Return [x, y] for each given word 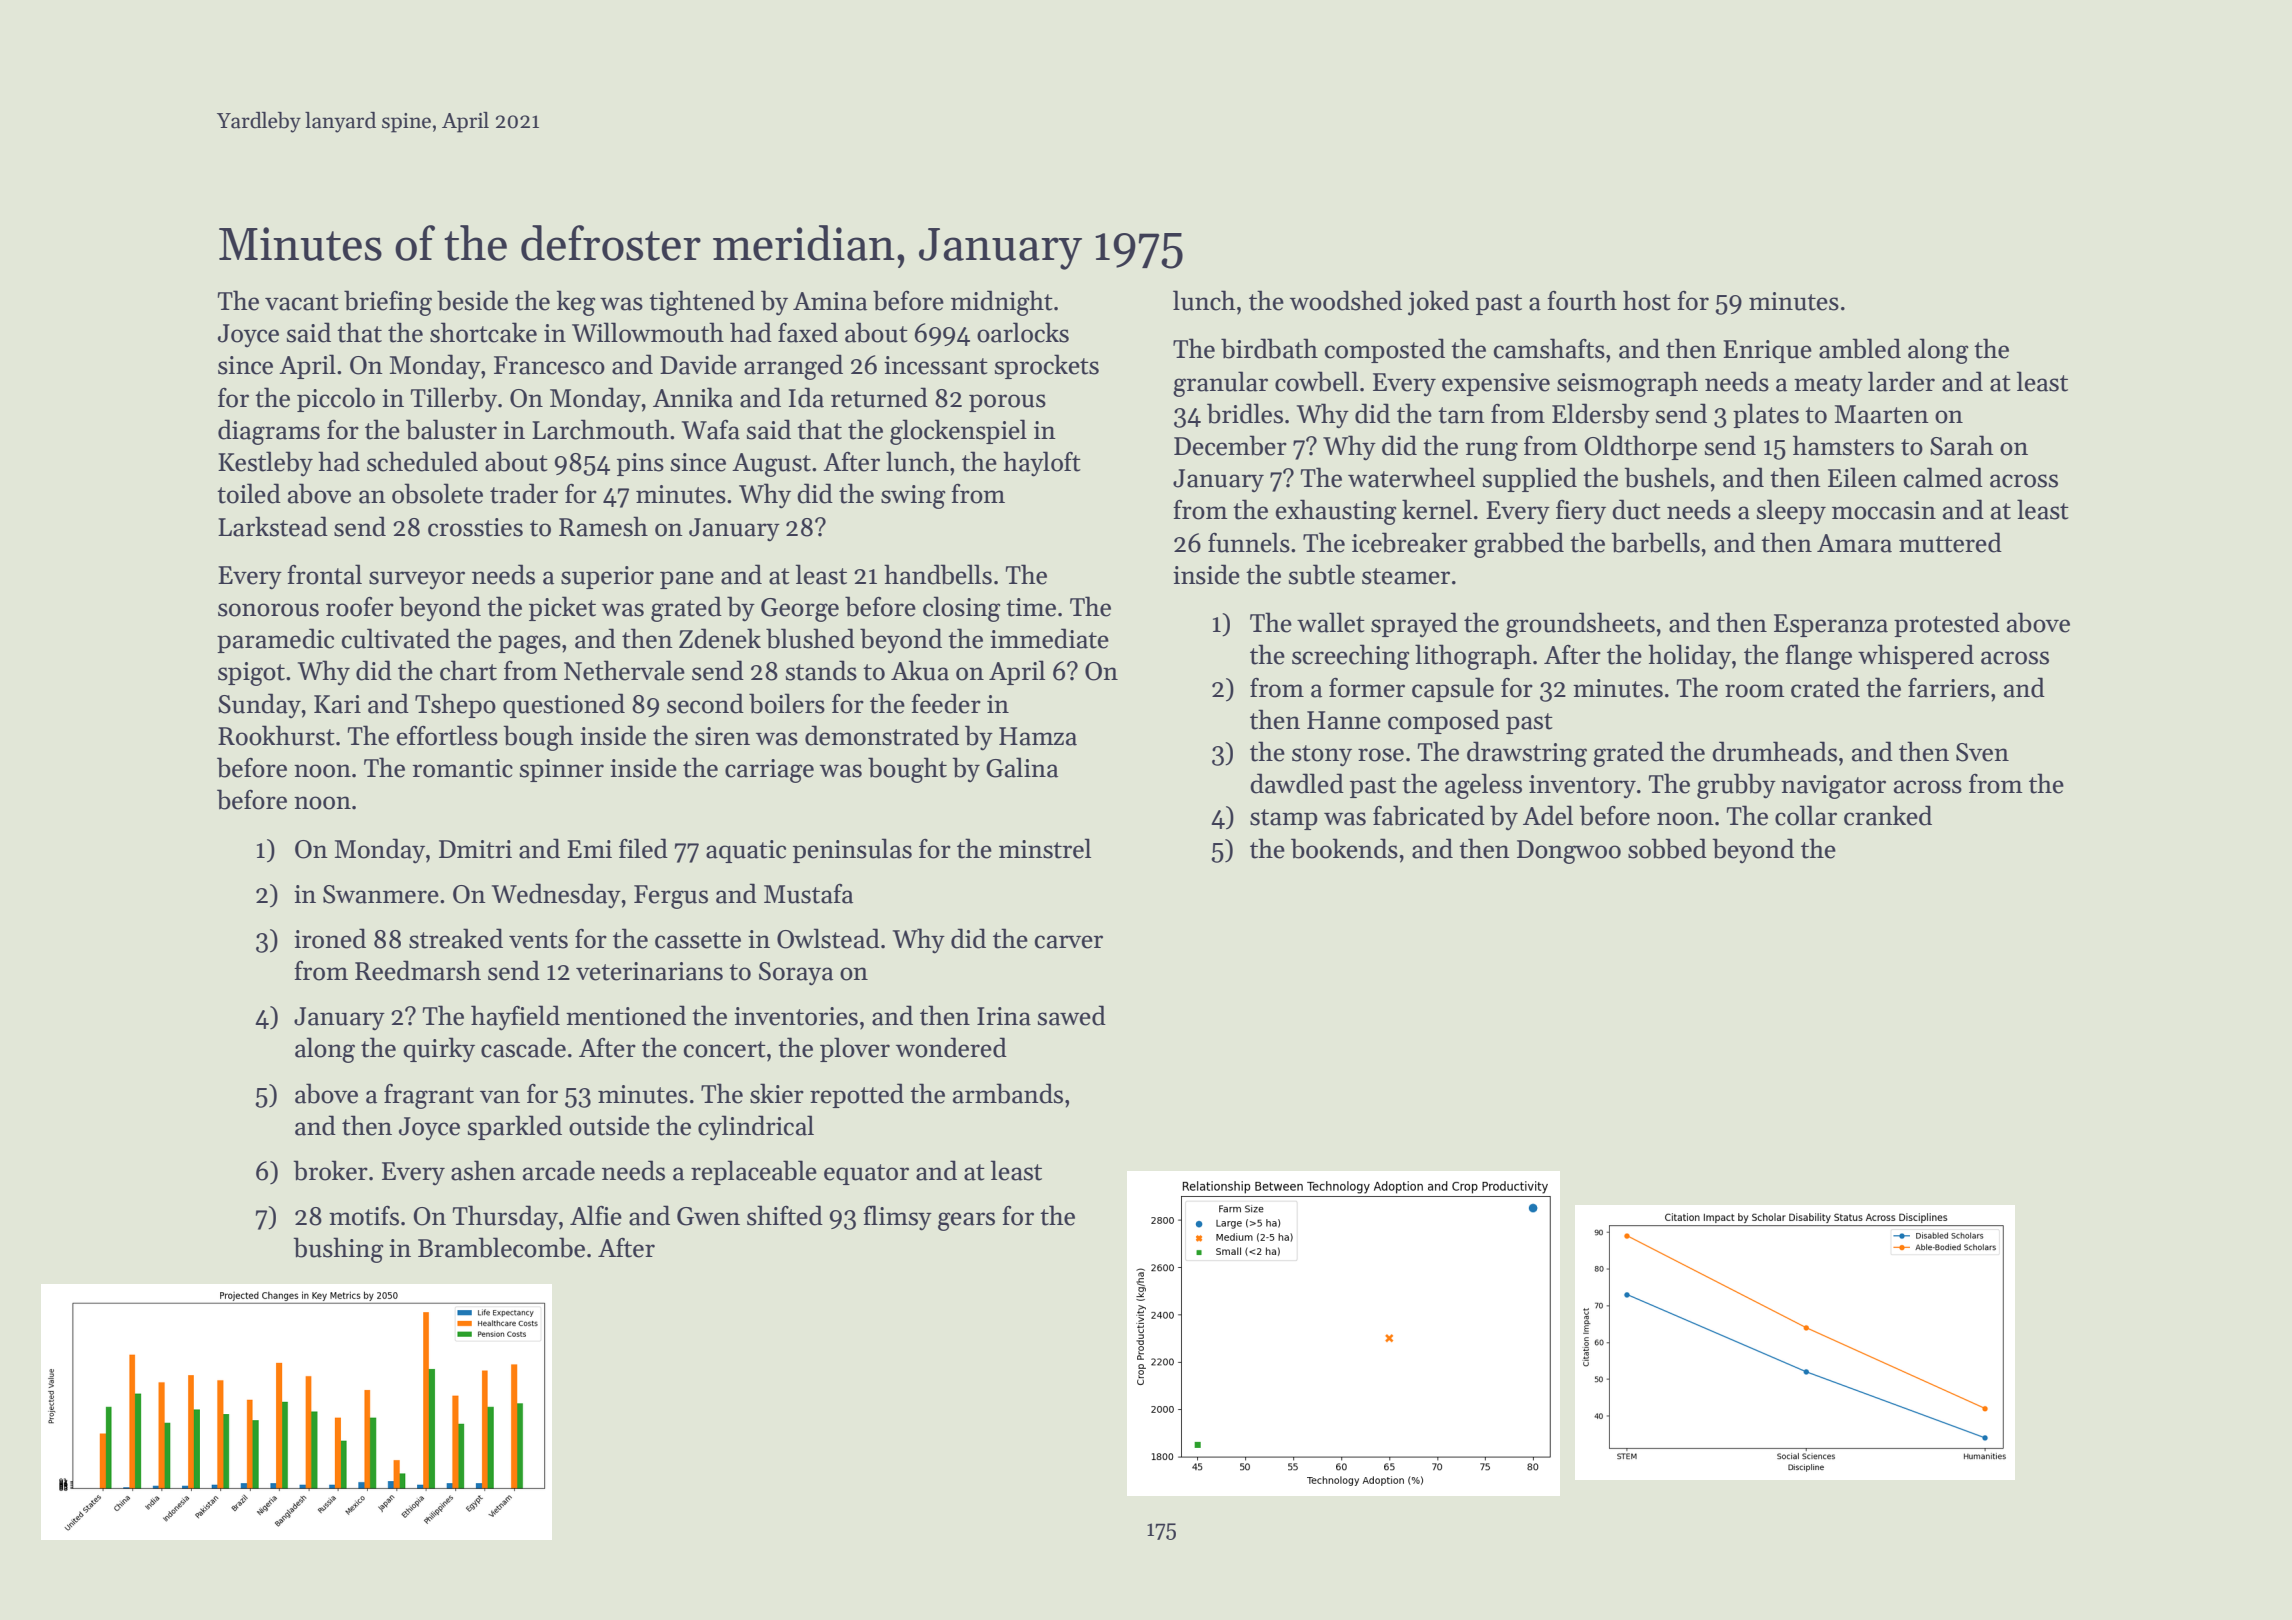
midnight [1002, 303]
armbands [1008, 1093]
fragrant [429, 1096]
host [1647, 300]
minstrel [1045, 848]
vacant [302, 302]
